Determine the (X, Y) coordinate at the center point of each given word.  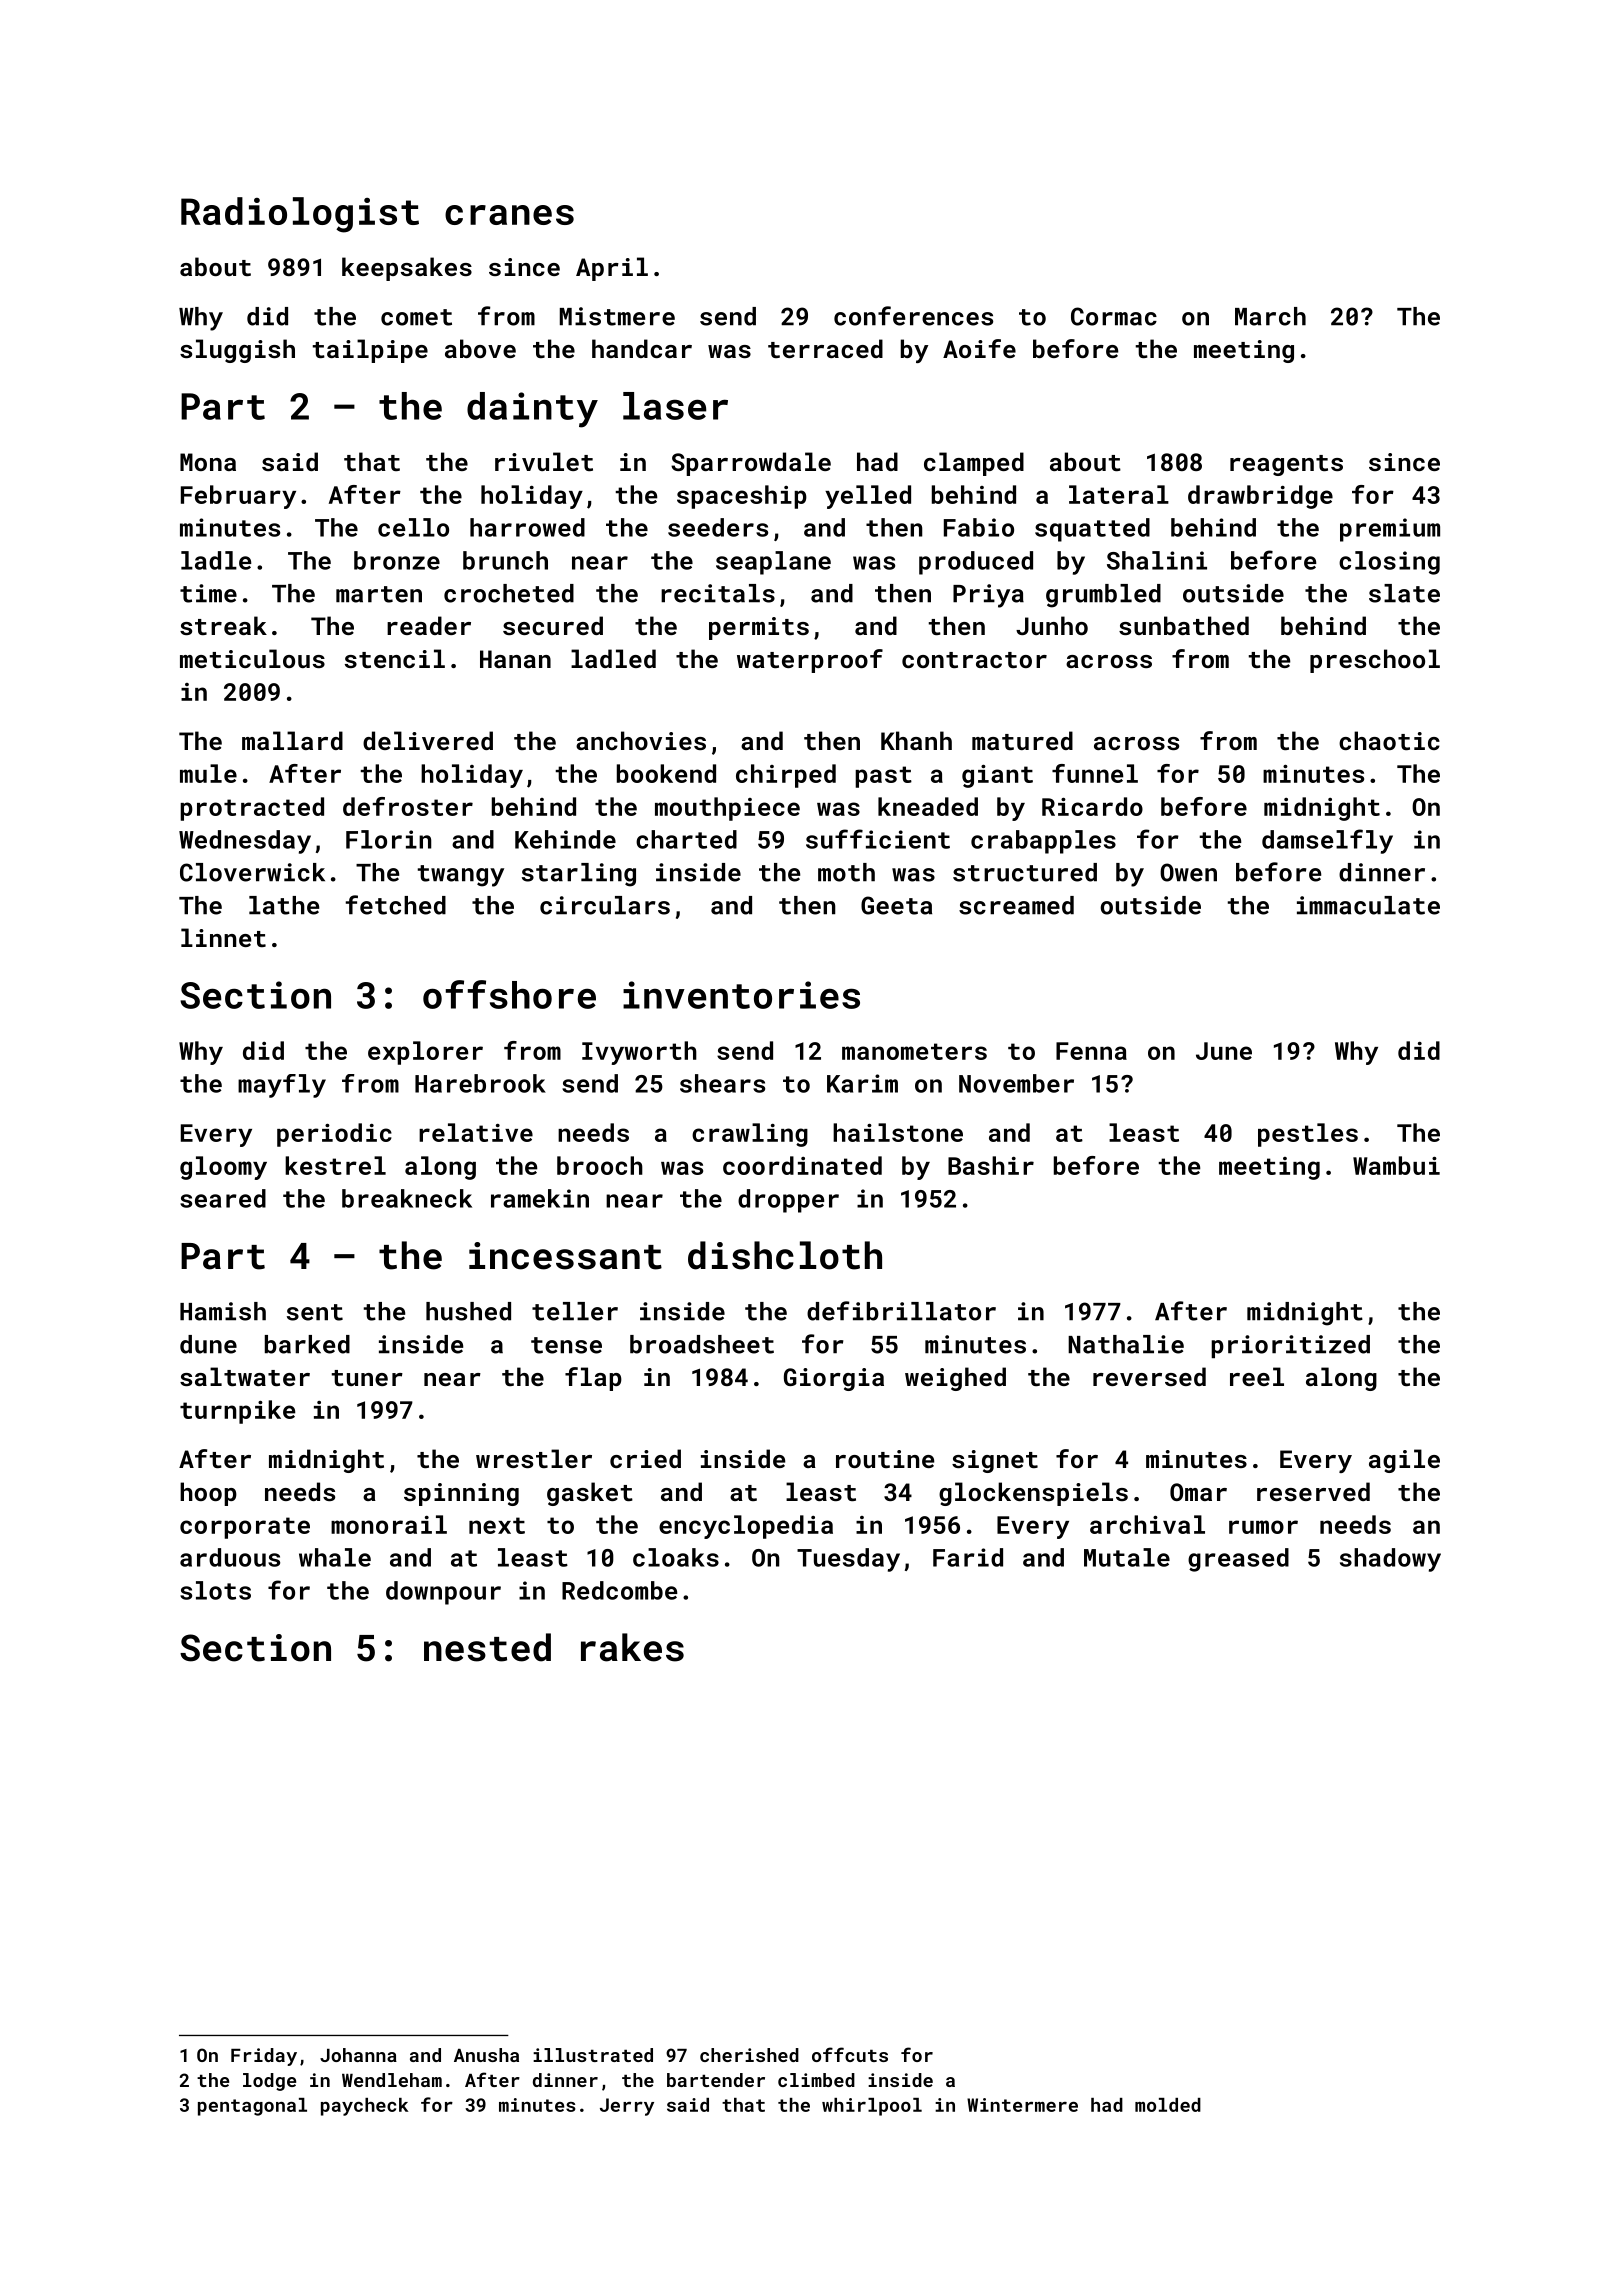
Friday (264, 2057)
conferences (913, 316)
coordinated (802, 1165)
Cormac (1114, 316)
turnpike (237, 1412)
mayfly (282, 1086)
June (1224, 1051)
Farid (968, 1557)
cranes (509, 215)
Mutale (1127, 1557)
